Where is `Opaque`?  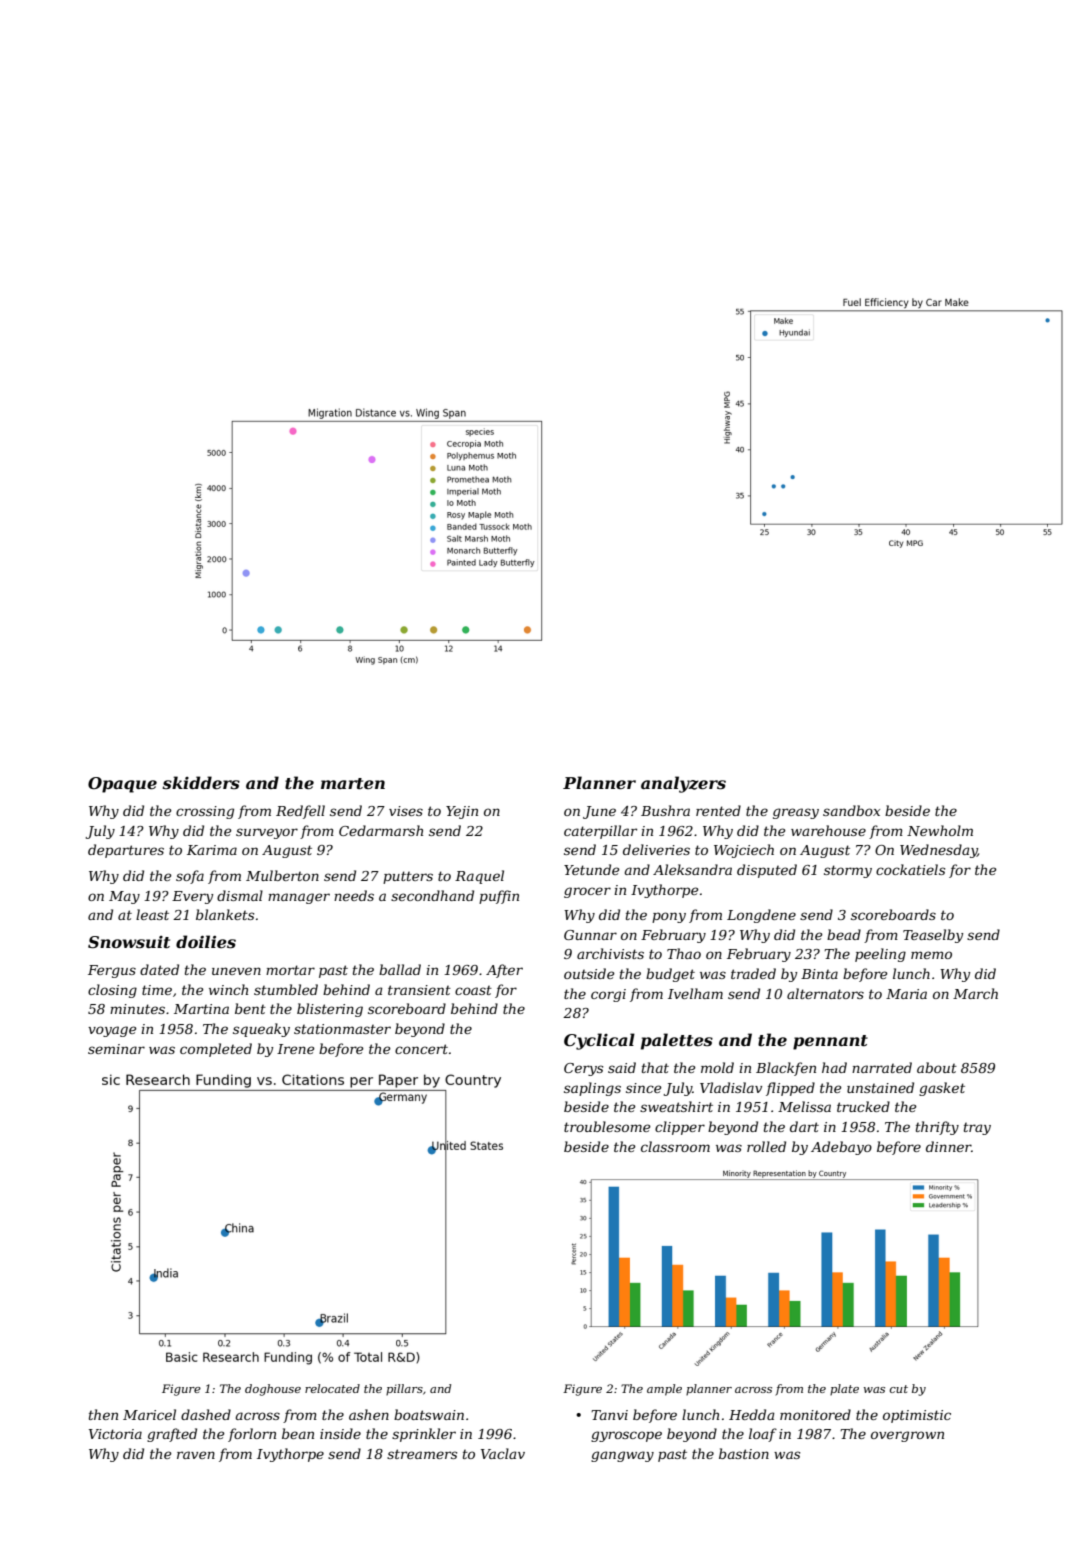 Opaque is located at coordinates (122, 785).
